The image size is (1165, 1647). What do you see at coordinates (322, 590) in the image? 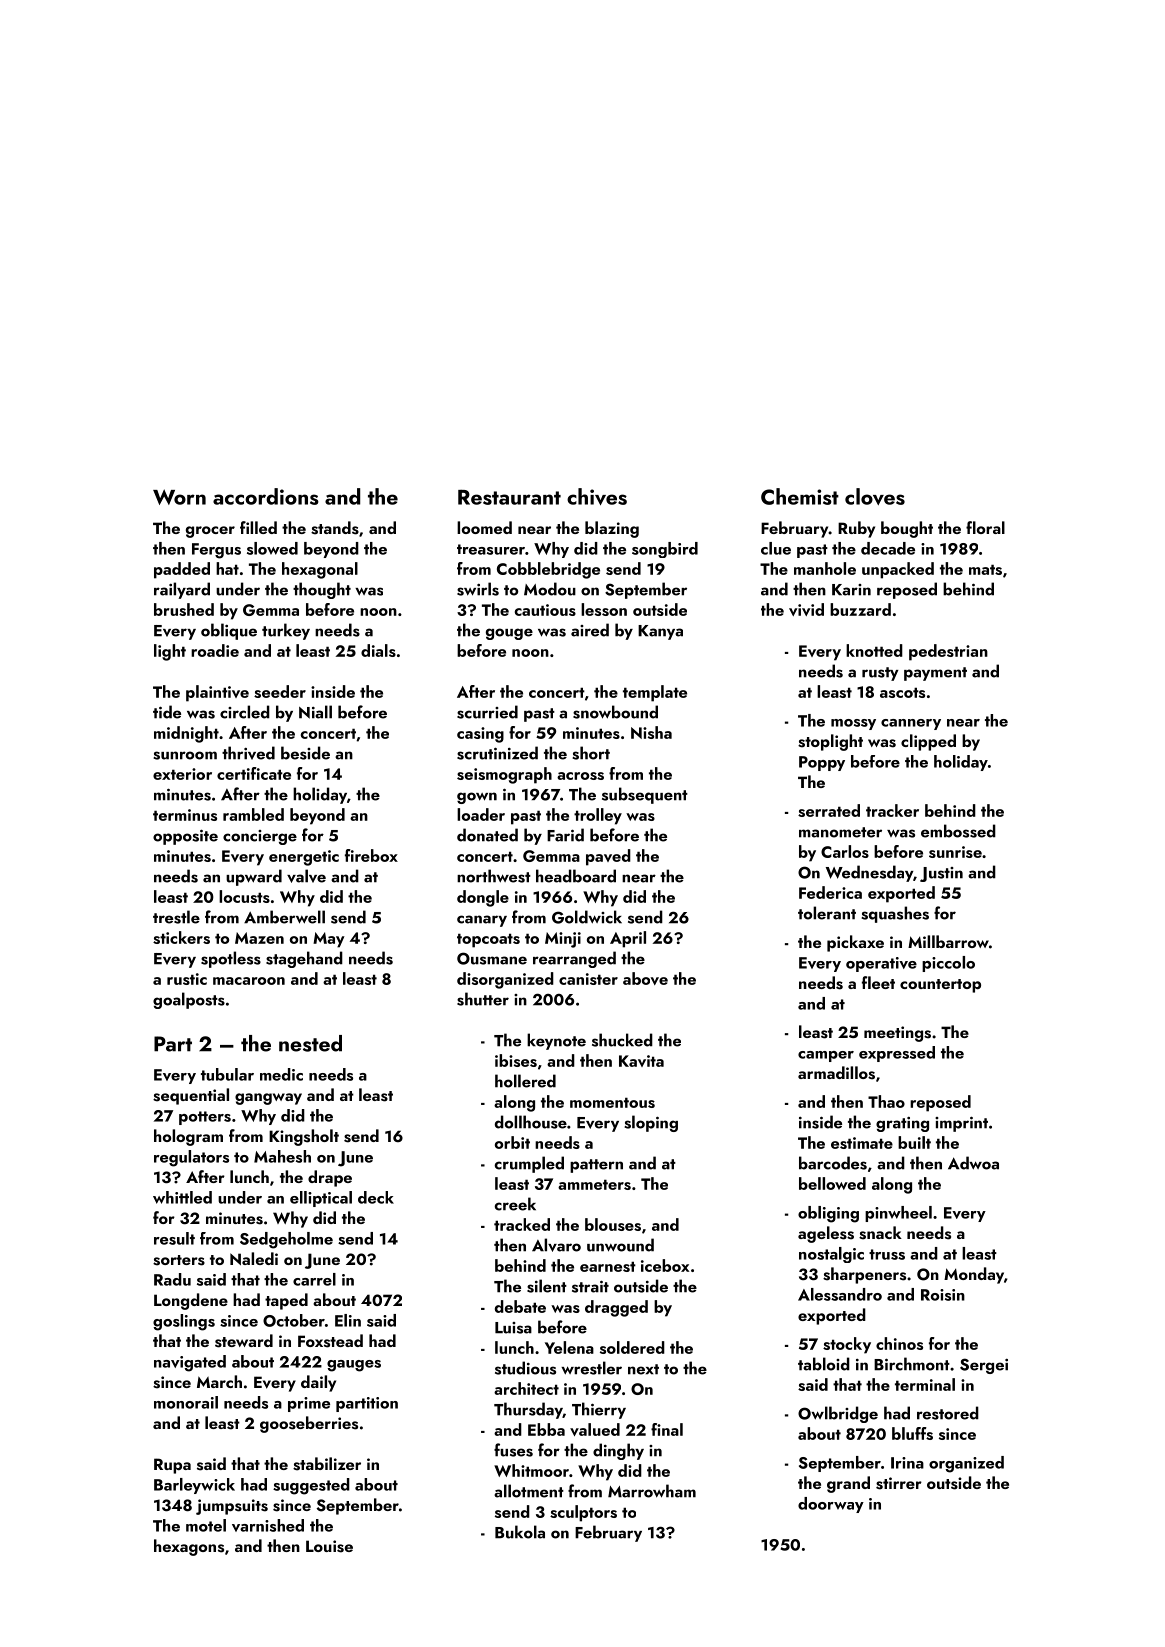
I see `thought` at bounding box center [322, 590].
